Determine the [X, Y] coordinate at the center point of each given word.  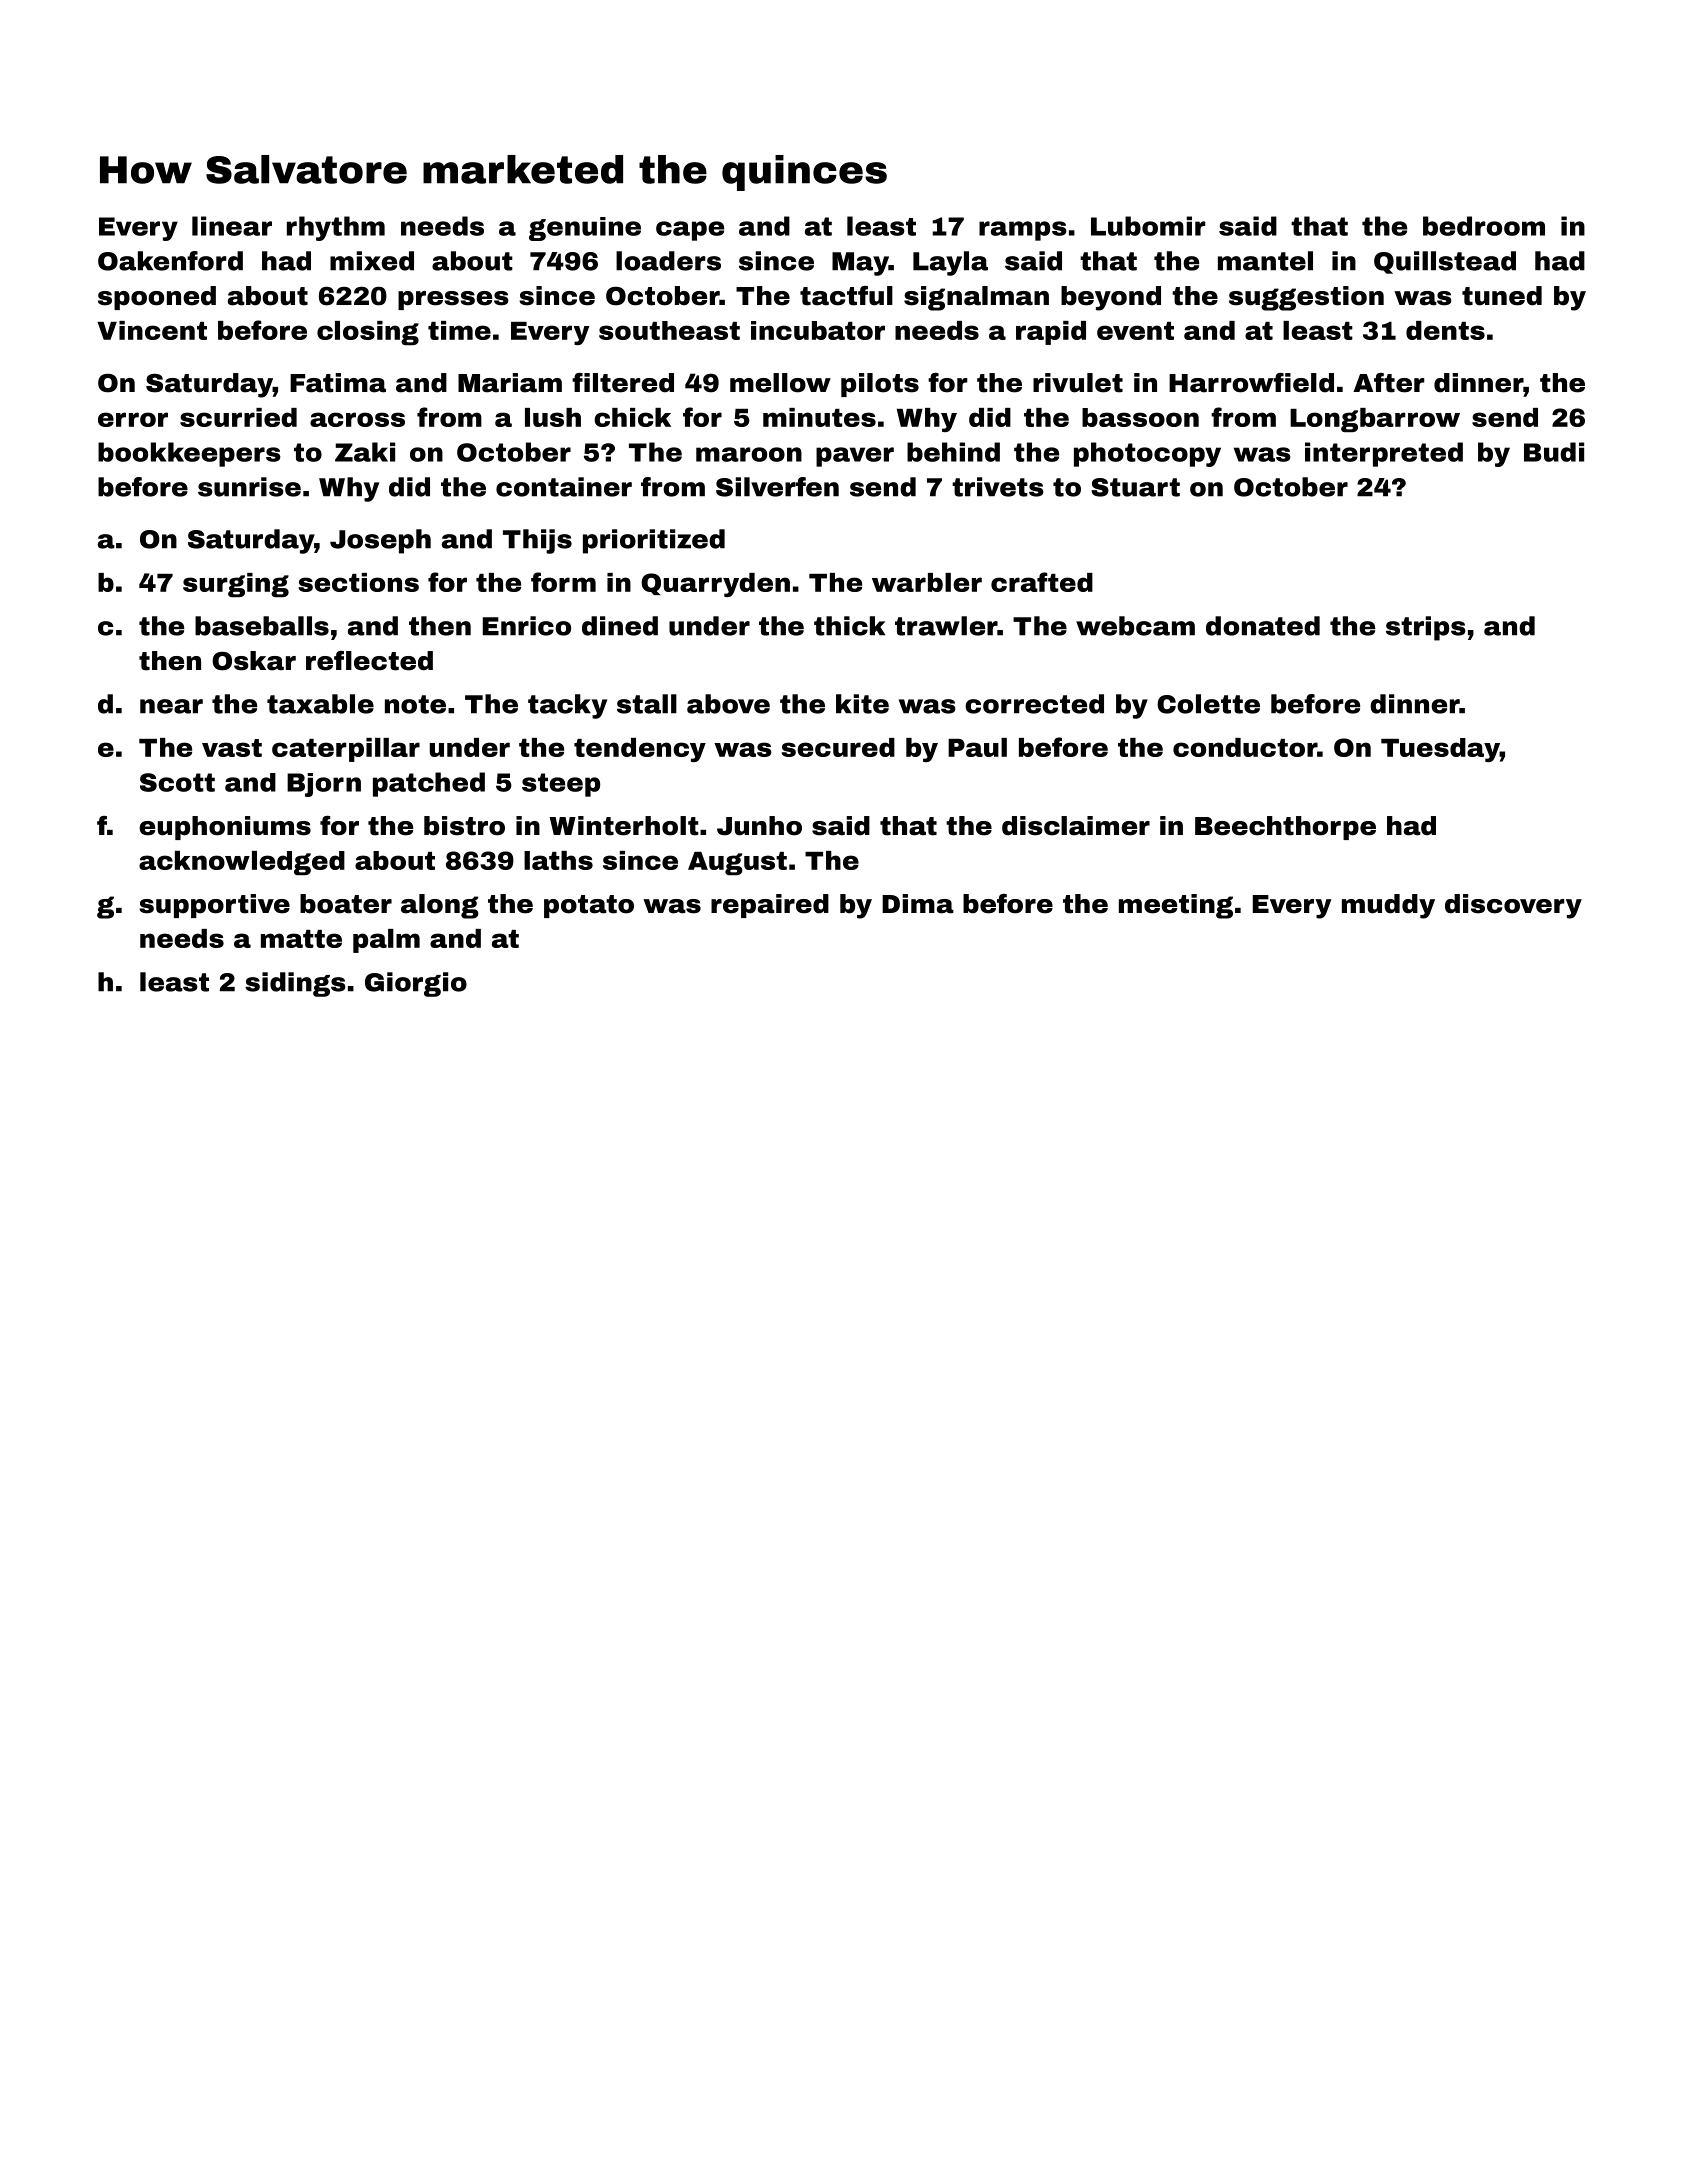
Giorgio [416, 984]
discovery [1513, 906]
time [459, 330]
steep [561, 785]
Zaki [365, 452]
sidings [295, 984]
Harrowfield [1251, 383]
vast [232, 748]
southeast [669, 330]
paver [855, 457]
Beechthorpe [1285, 828]
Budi [1554, 452]
